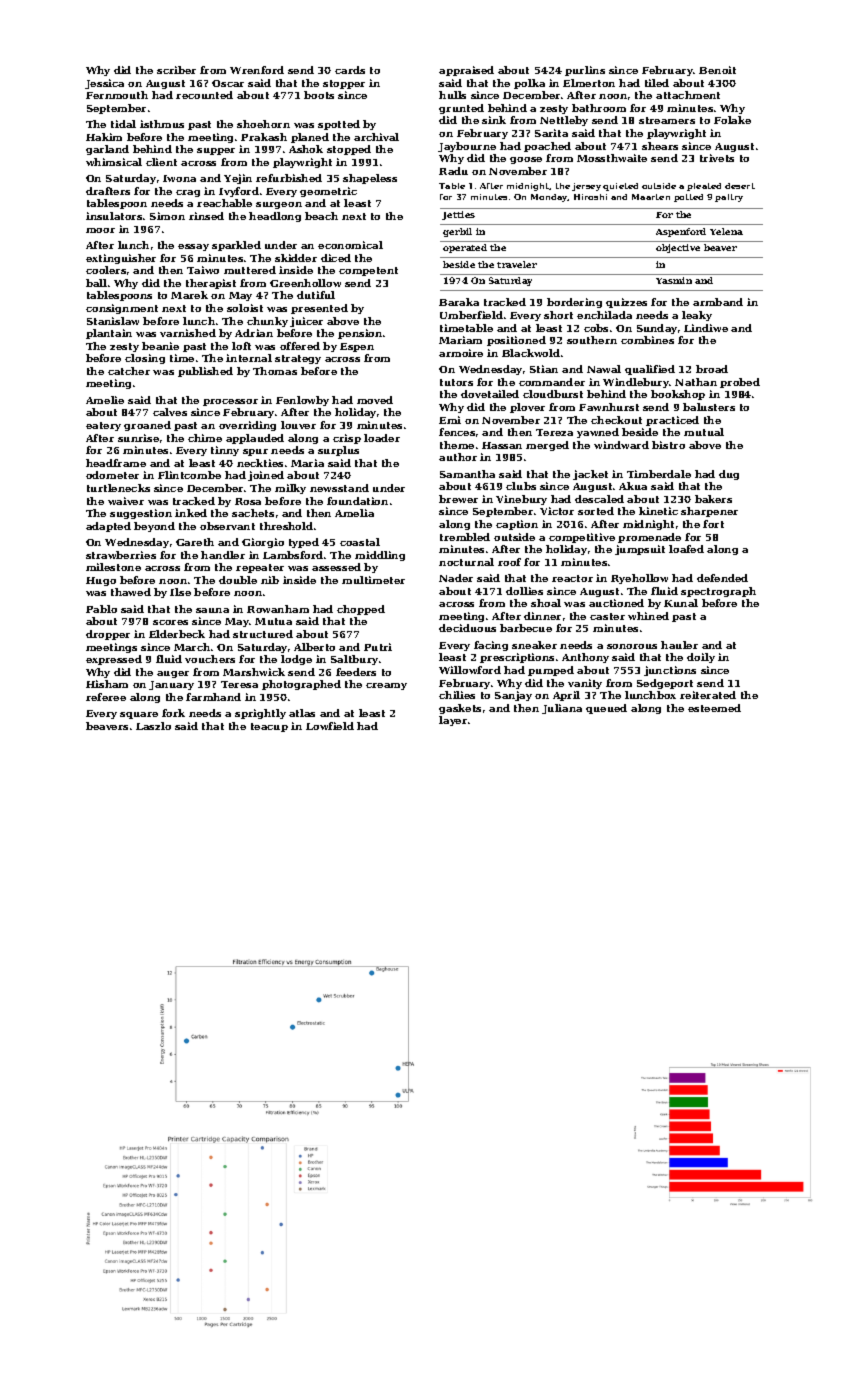  I want to click on chopped, so click(361, 610).
